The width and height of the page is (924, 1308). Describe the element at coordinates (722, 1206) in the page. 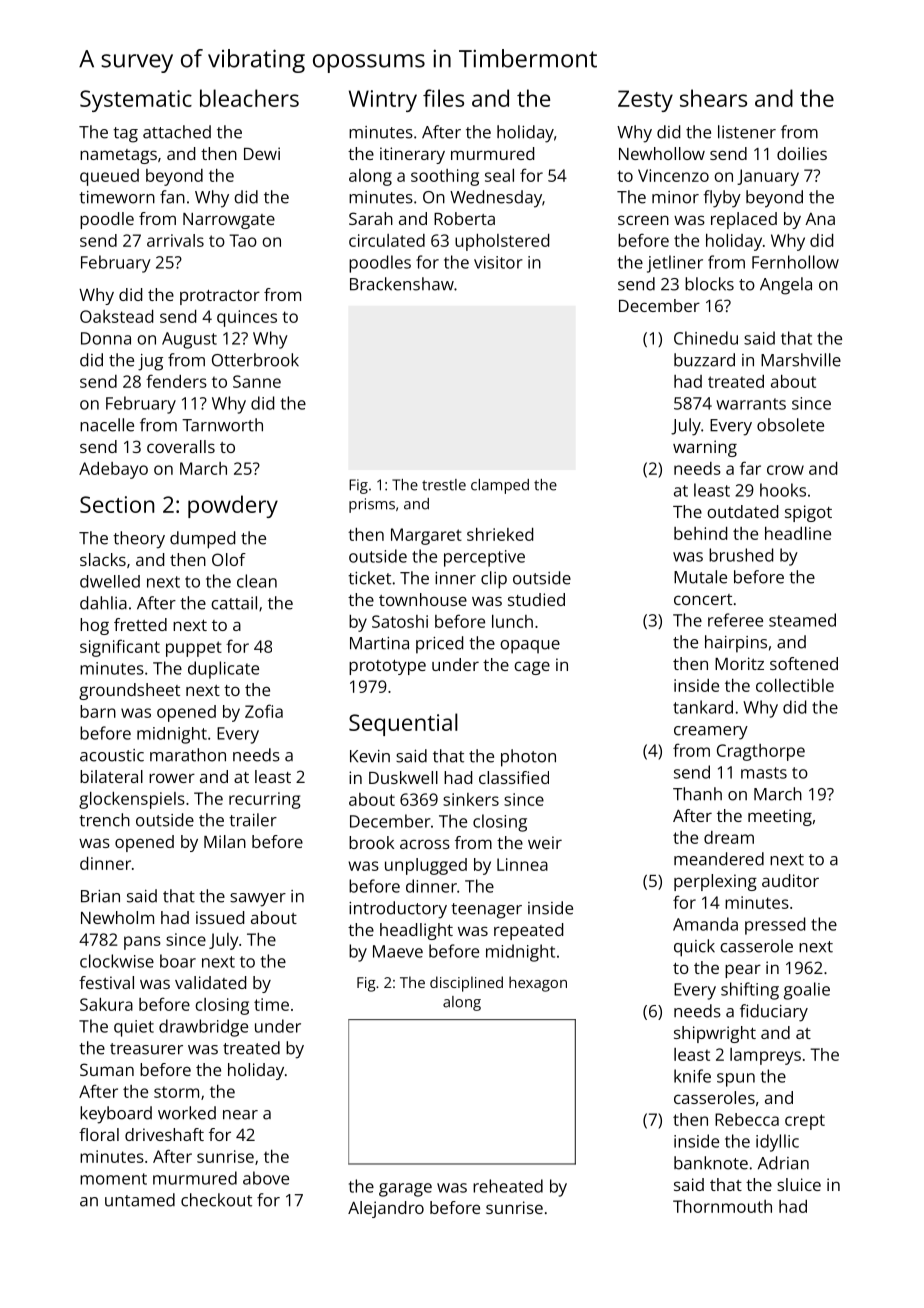

I see `Thornmouth` at that location.
